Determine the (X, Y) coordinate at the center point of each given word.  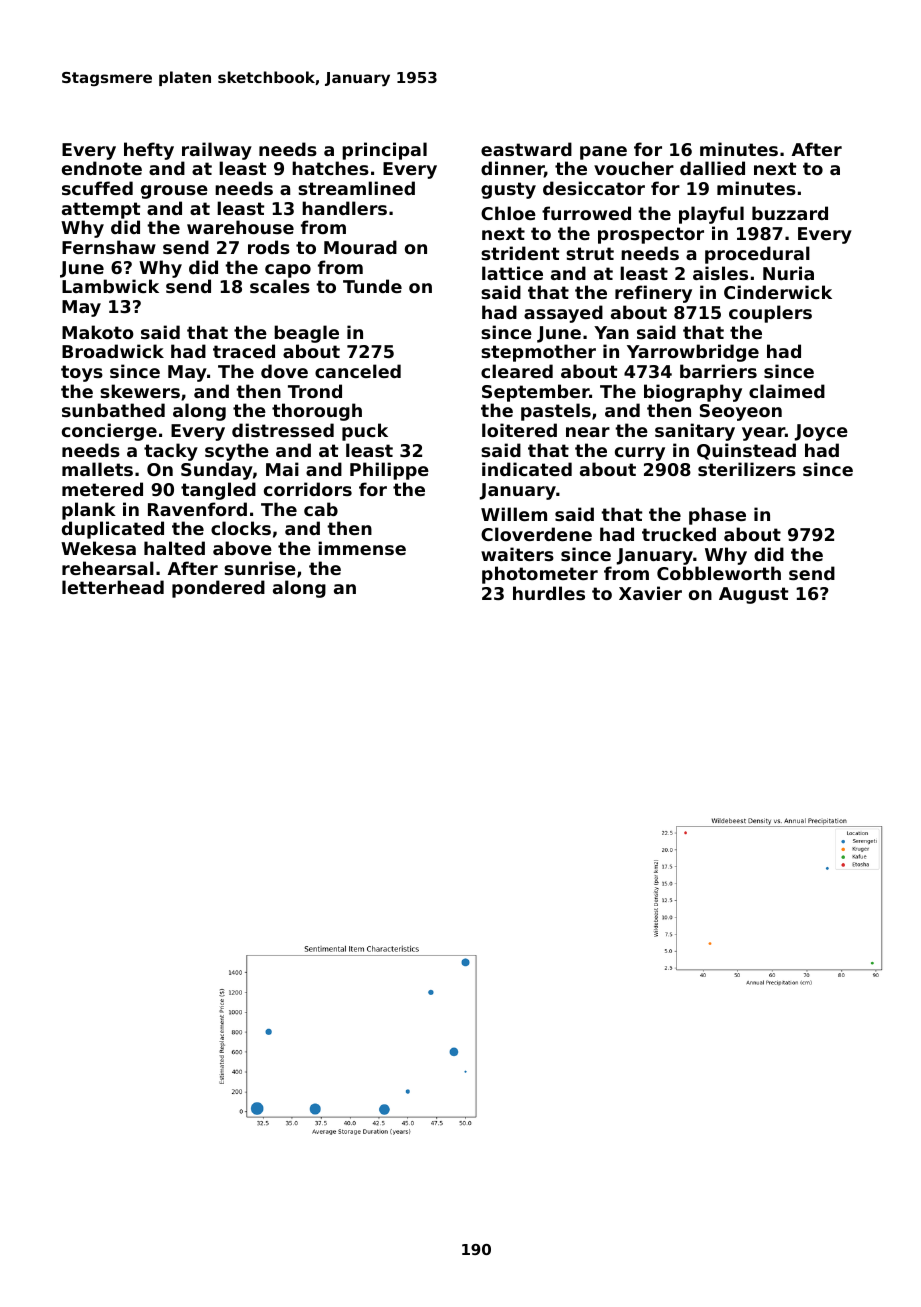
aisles (720, 273)
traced (244, 351)
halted (174, 548)
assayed (563, 314)
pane (603, 153)
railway (217, 151)
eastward (526, 149)
